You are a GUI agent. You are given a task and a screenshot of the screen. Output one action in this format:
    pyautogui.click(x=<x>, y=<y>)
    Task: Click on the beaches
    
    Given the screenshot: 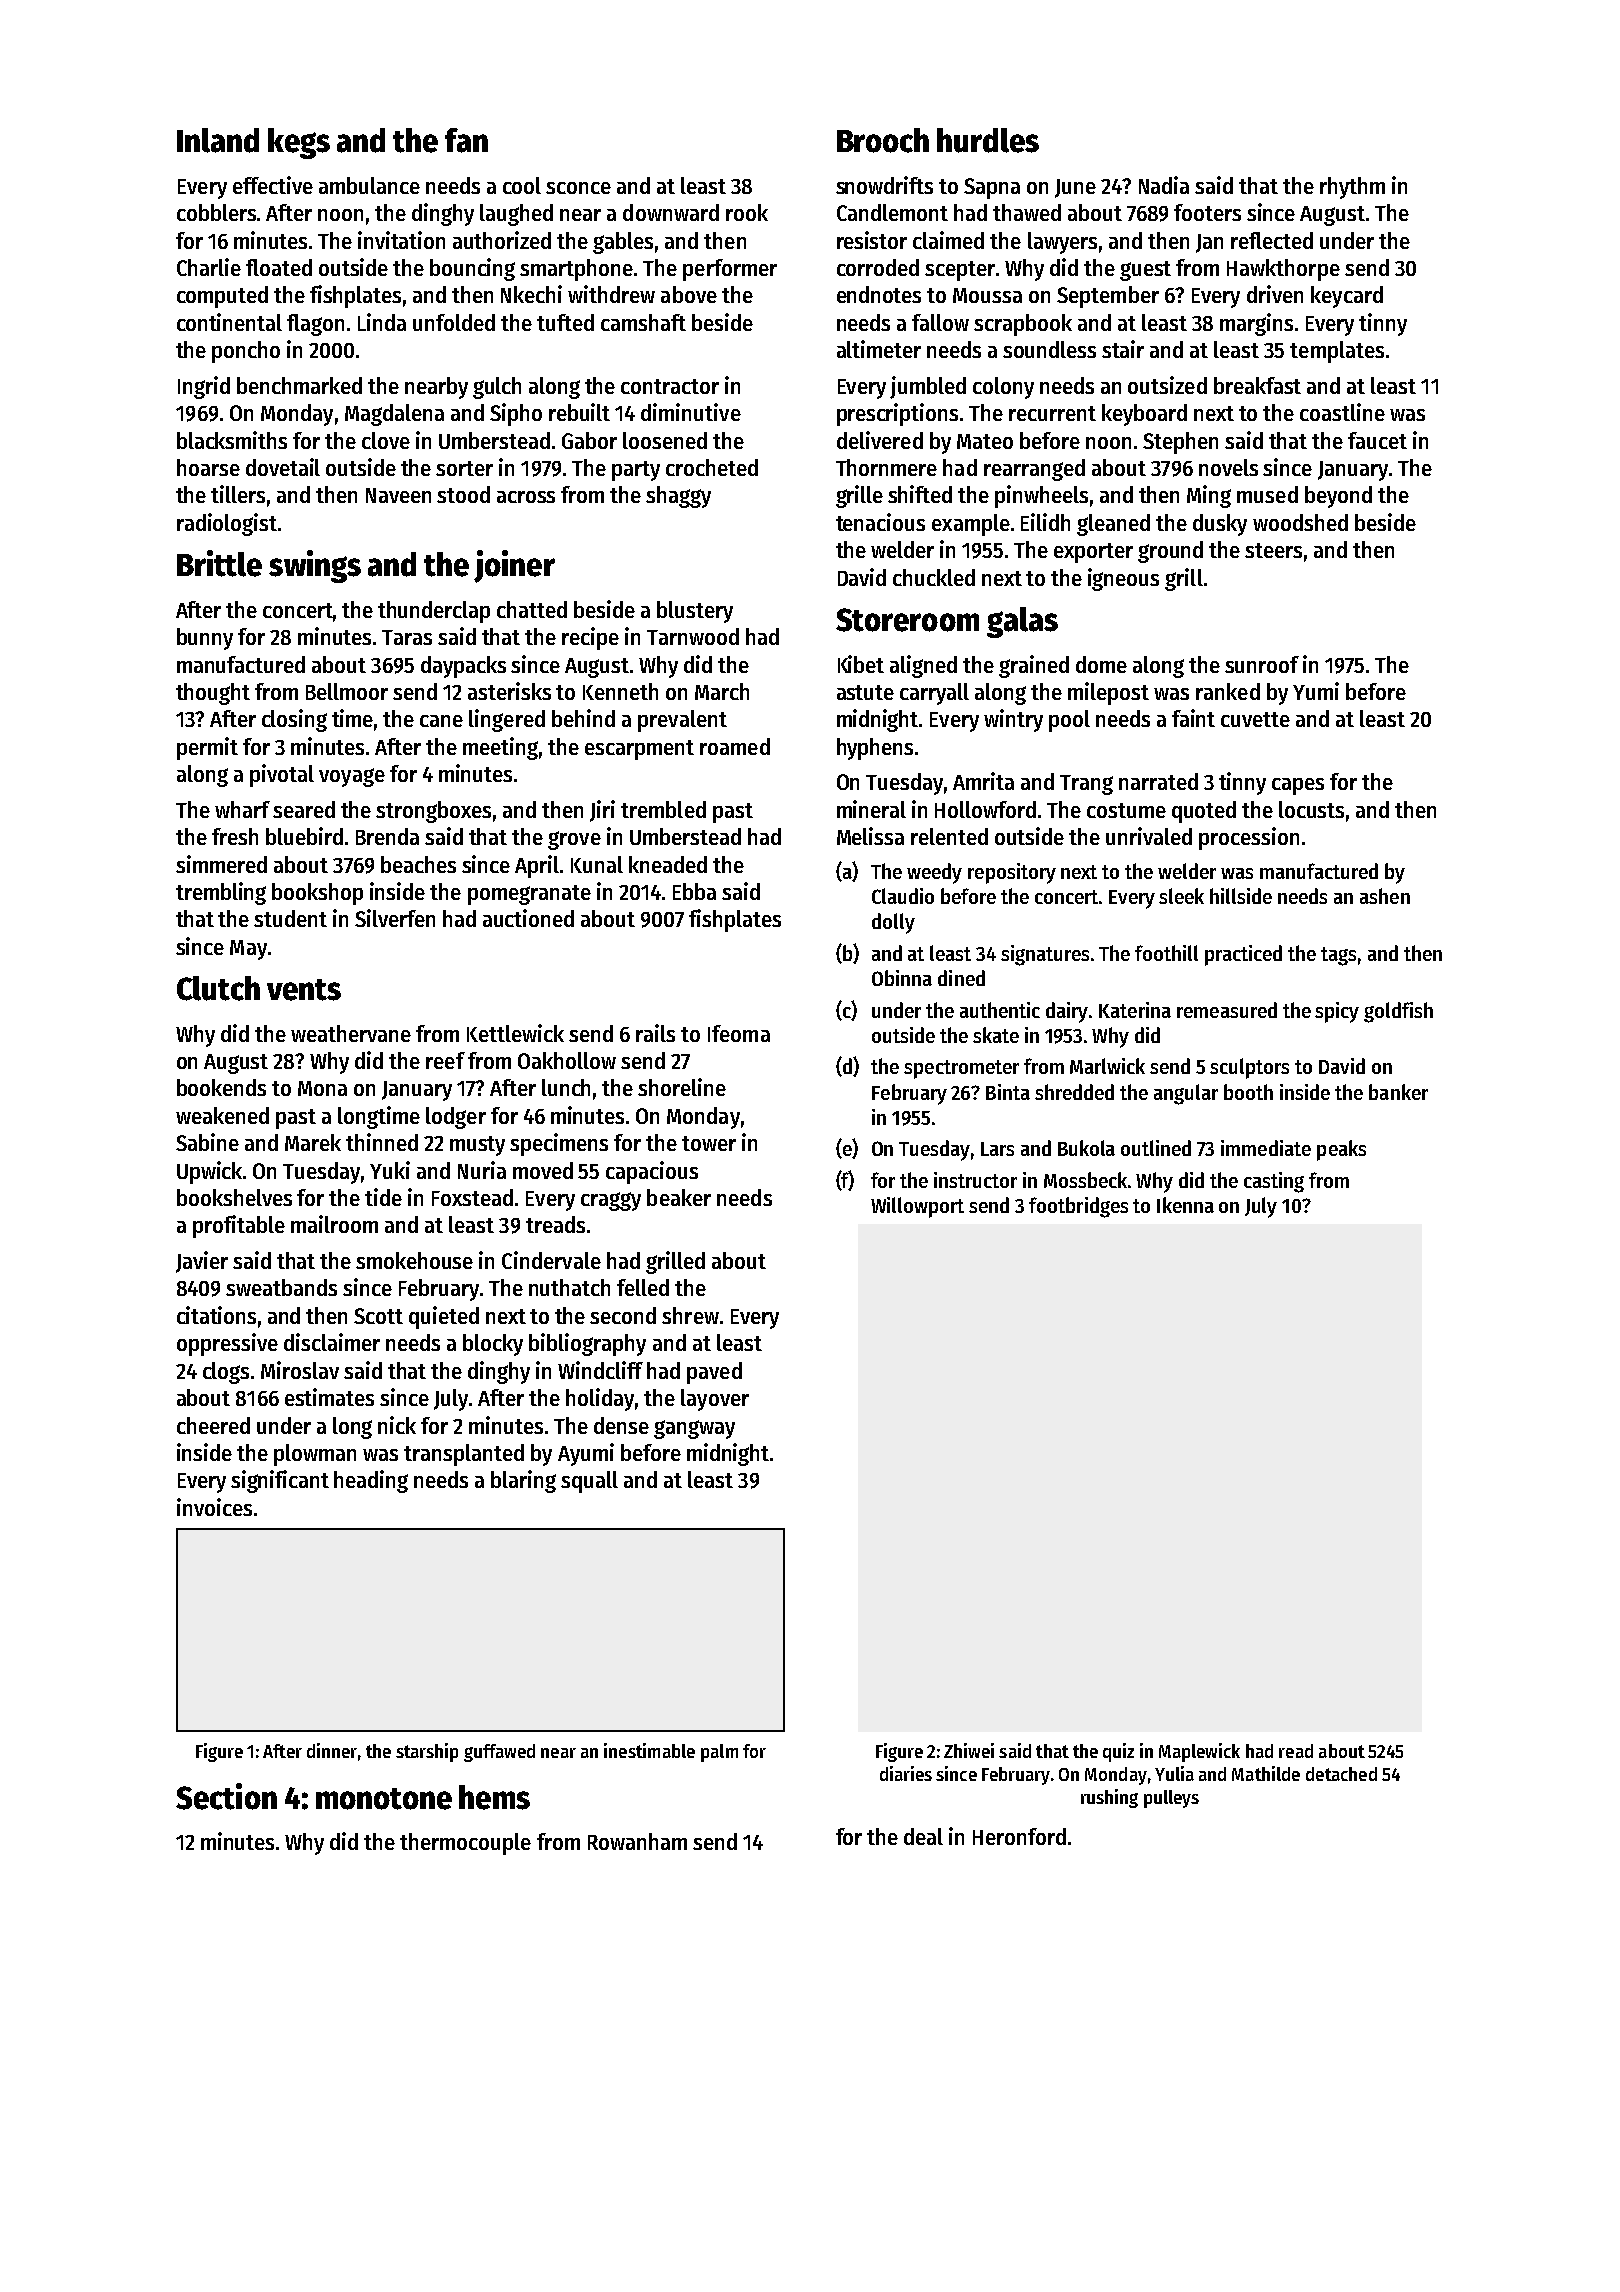 What is the action you would take?
    pyautogui.click(x=418, y=864)
